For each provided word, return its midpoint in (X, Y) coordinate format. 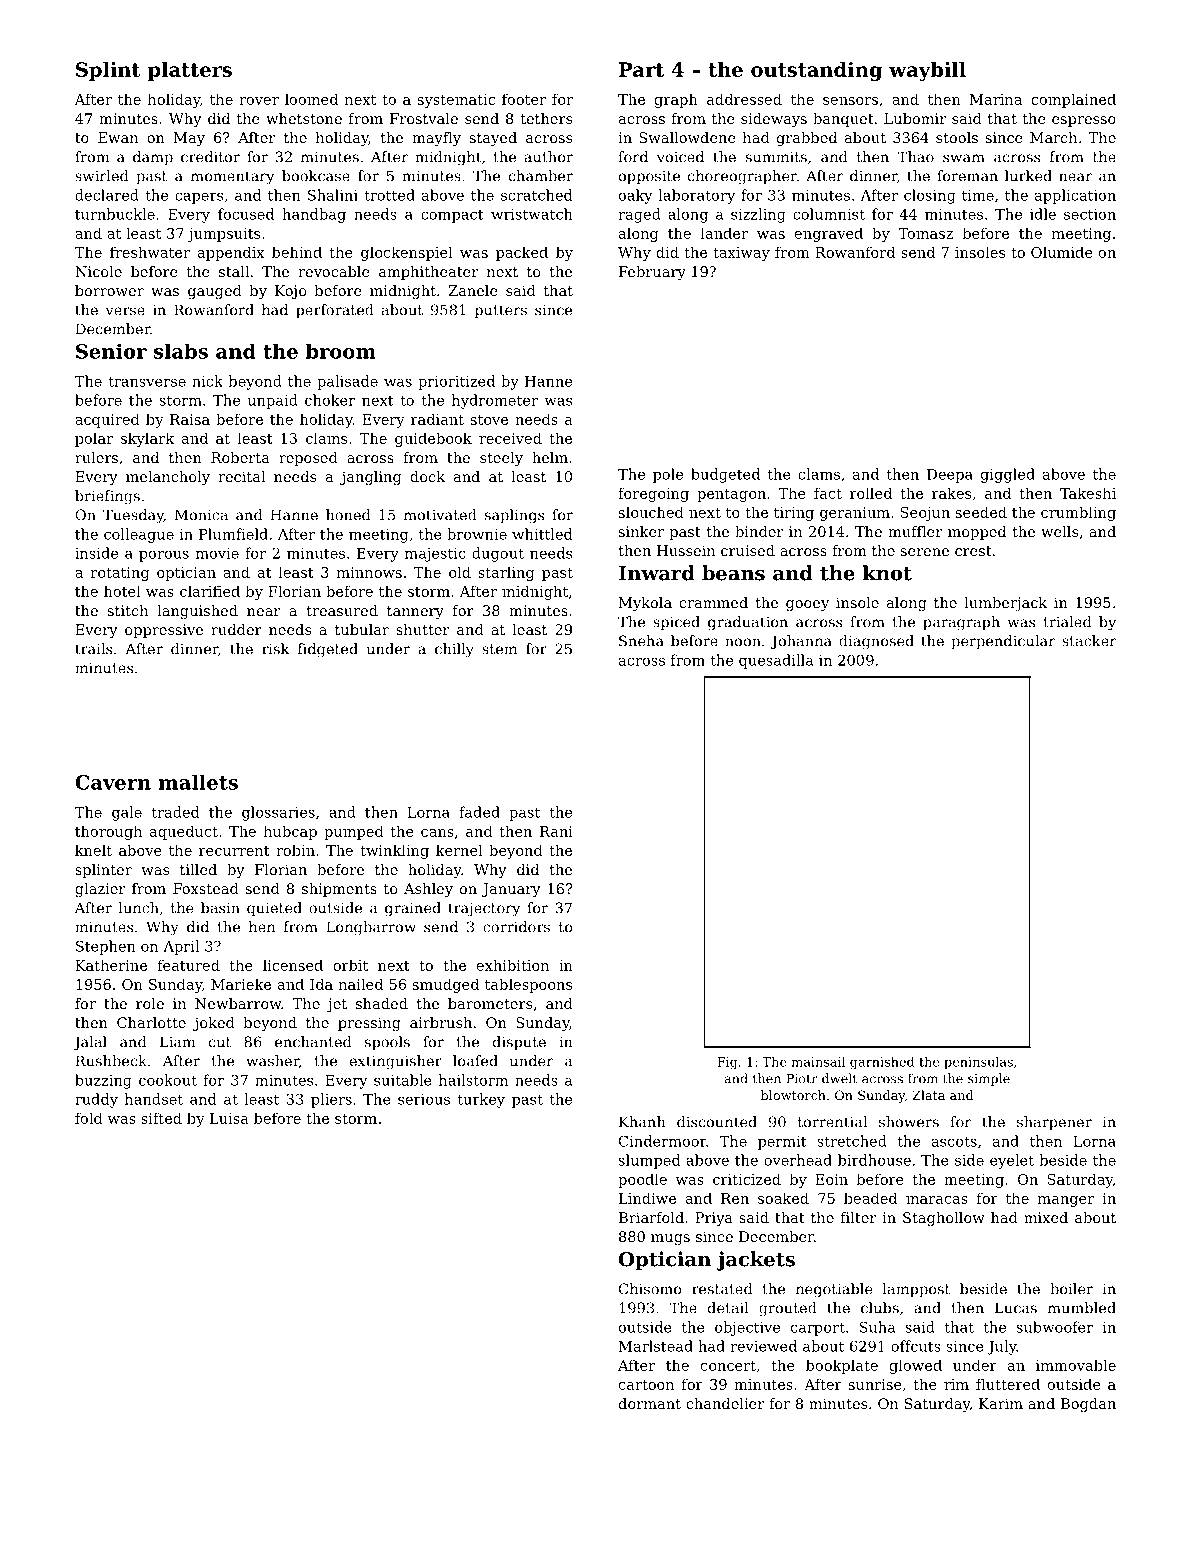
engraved (829, 234)
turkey (481, 1100)
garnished (882, 1062)
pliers (331, 1100)
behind (297, 252)
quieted (274, 909)
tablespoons (528, 985)
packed (522, 253)
